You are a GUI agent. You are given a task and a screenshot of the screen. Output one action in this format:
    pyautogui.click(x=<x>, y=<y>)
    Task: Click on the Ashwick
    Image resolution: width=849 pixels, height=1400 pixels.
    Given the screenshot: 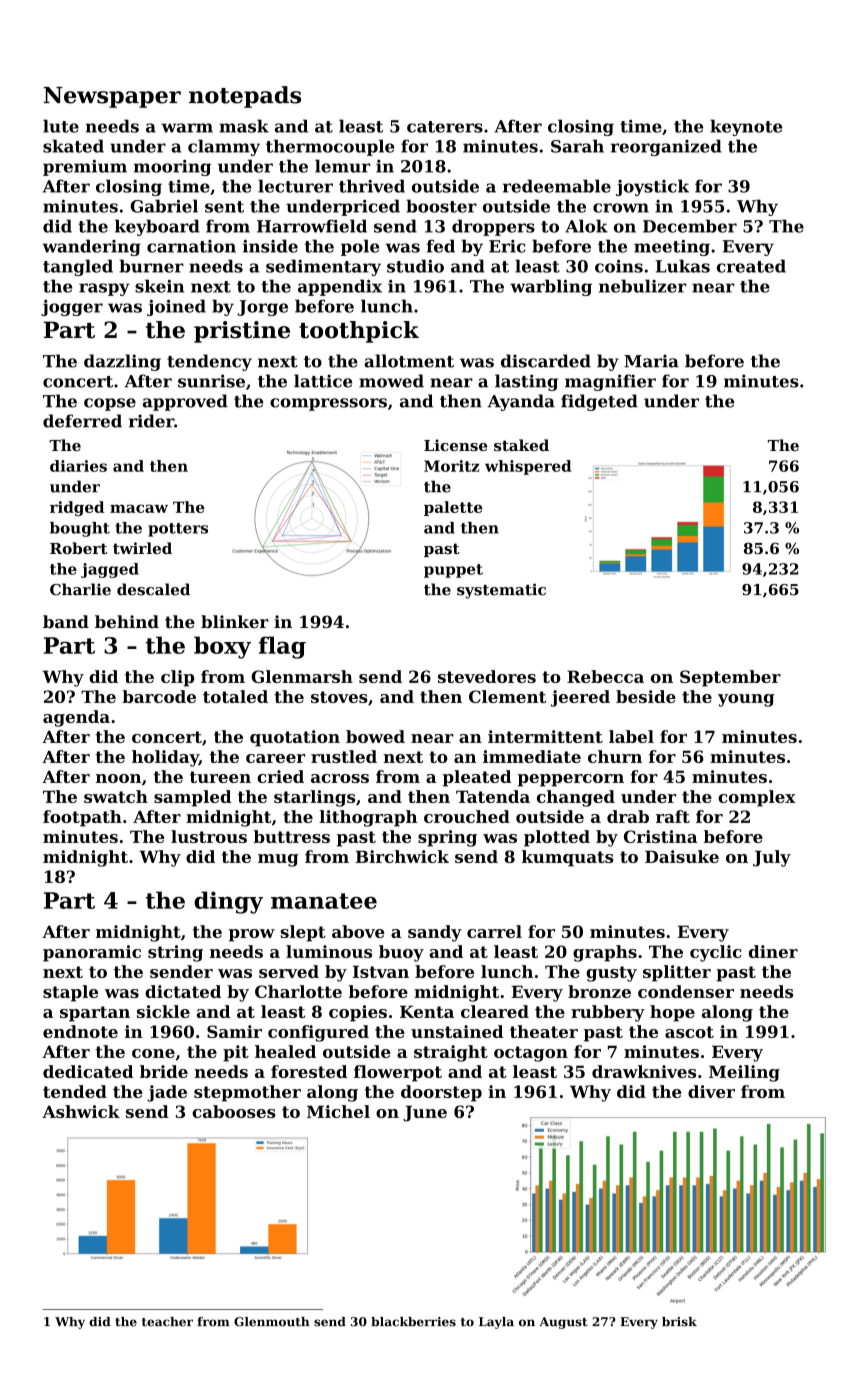 What is the action you would take?
    pyautogui.click(x=81, y=1111)
